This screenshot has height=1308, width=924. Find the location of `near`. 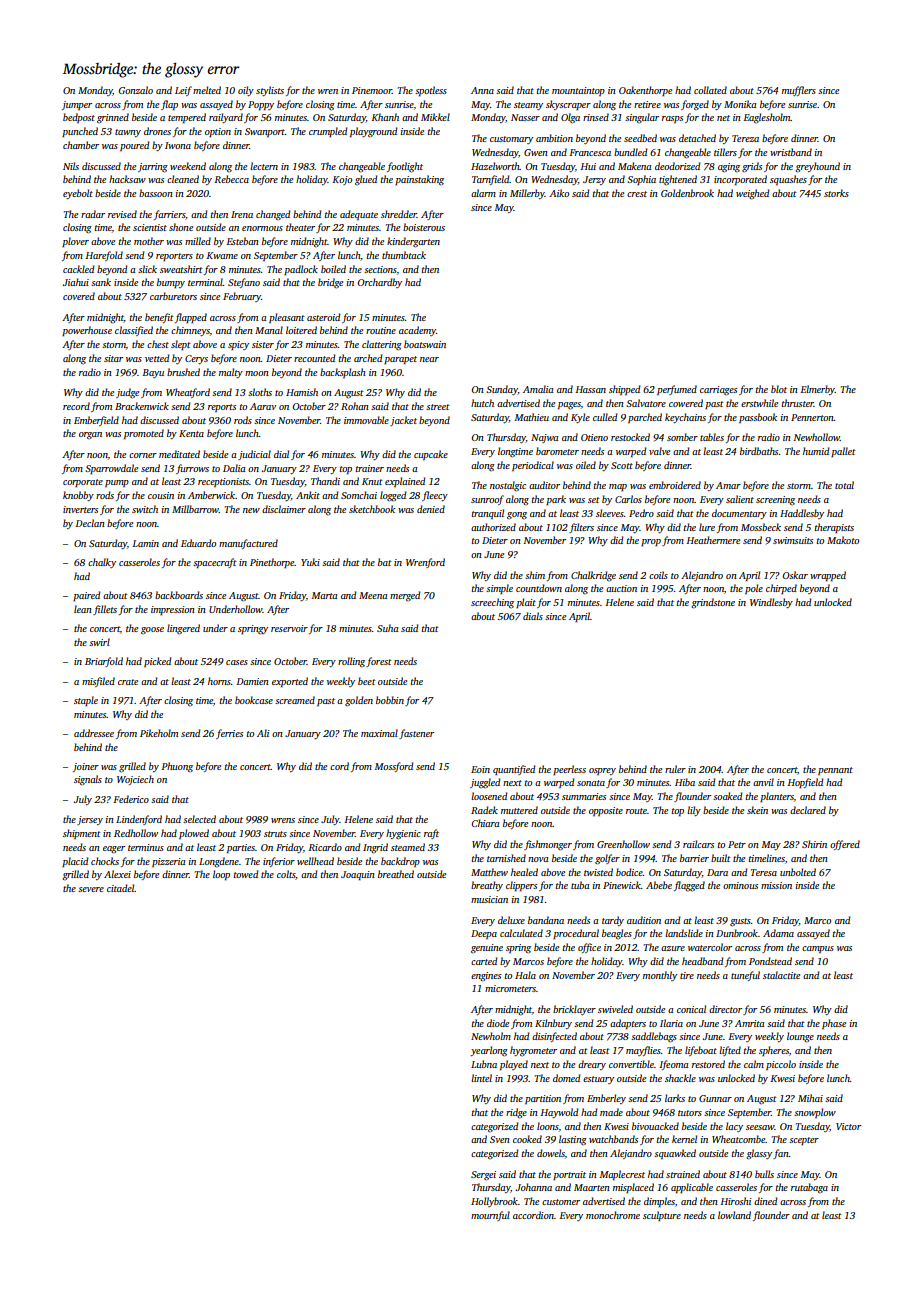

near is located at coordinates (429, 359).
